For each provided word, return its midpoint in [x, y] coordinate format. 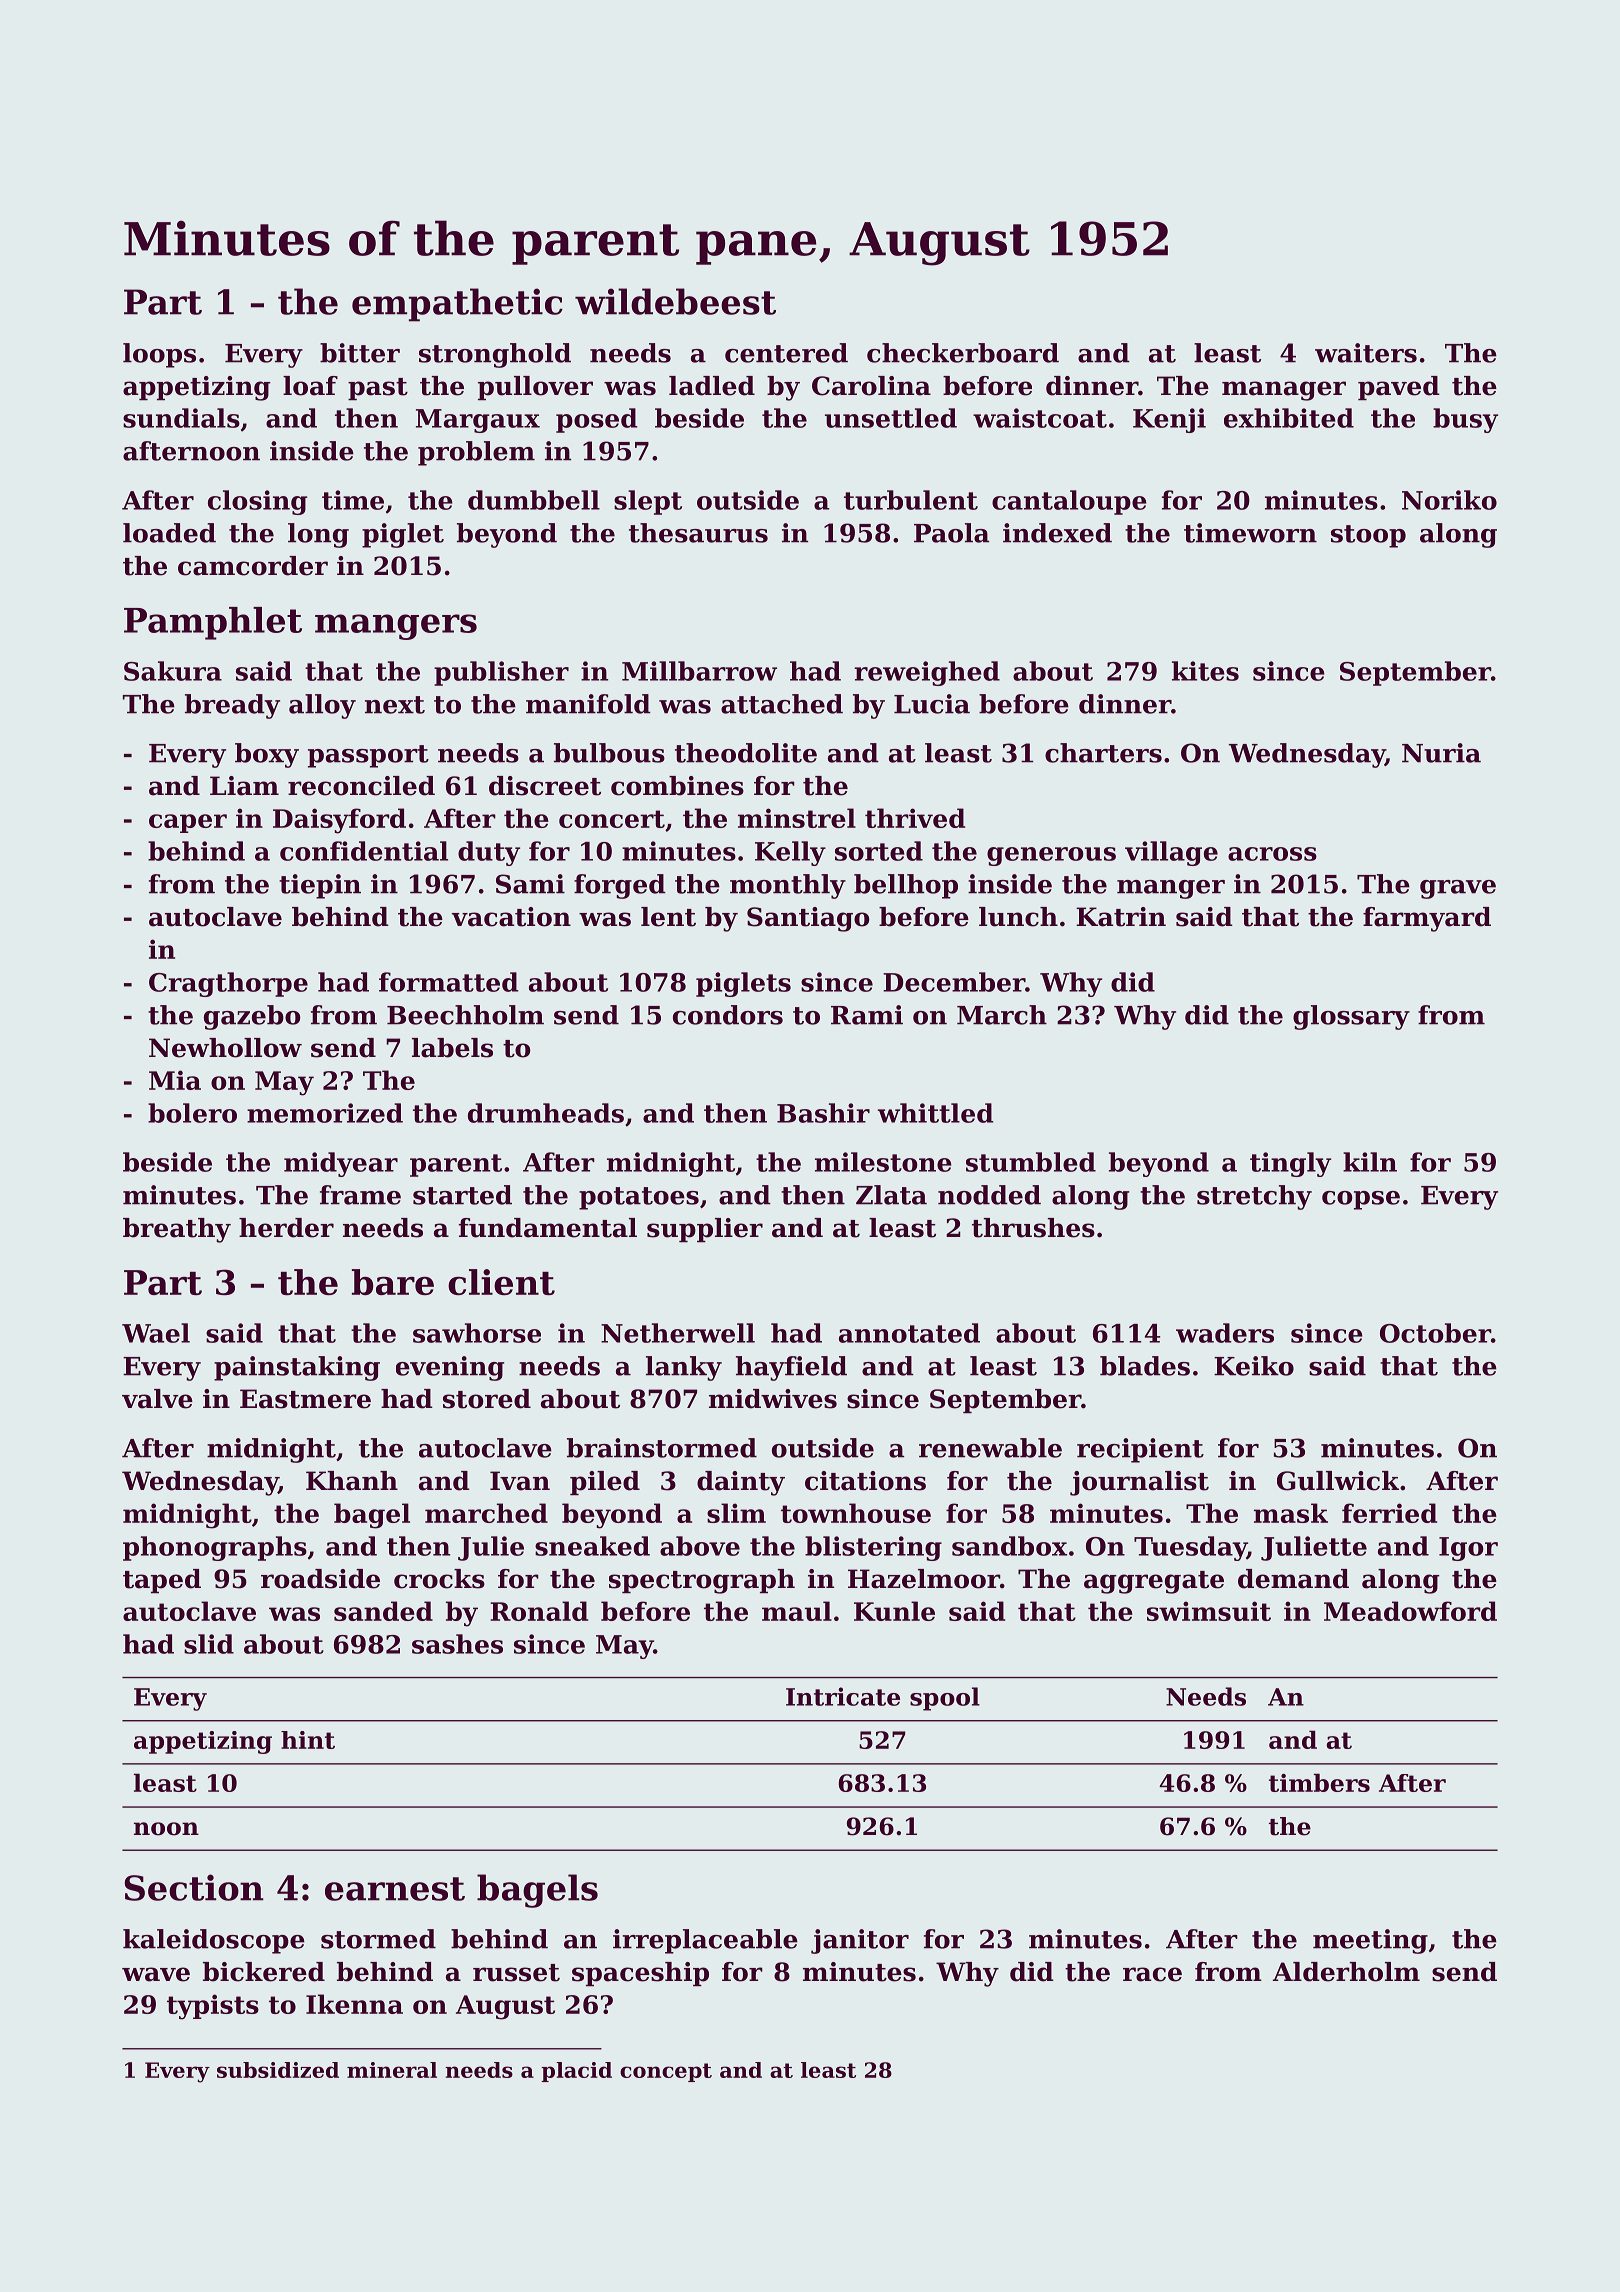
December [954, 982]
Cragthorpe [228, 984]
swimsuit [1209, 1611]
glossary [1351, 1017]
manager [1284, 391]
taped [162, 1581]
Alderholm [1346, 1972]
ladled [712, 386]
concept [666, 2072]
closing [257, 502]
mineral [392, 2070]
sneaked [592, 1546]
